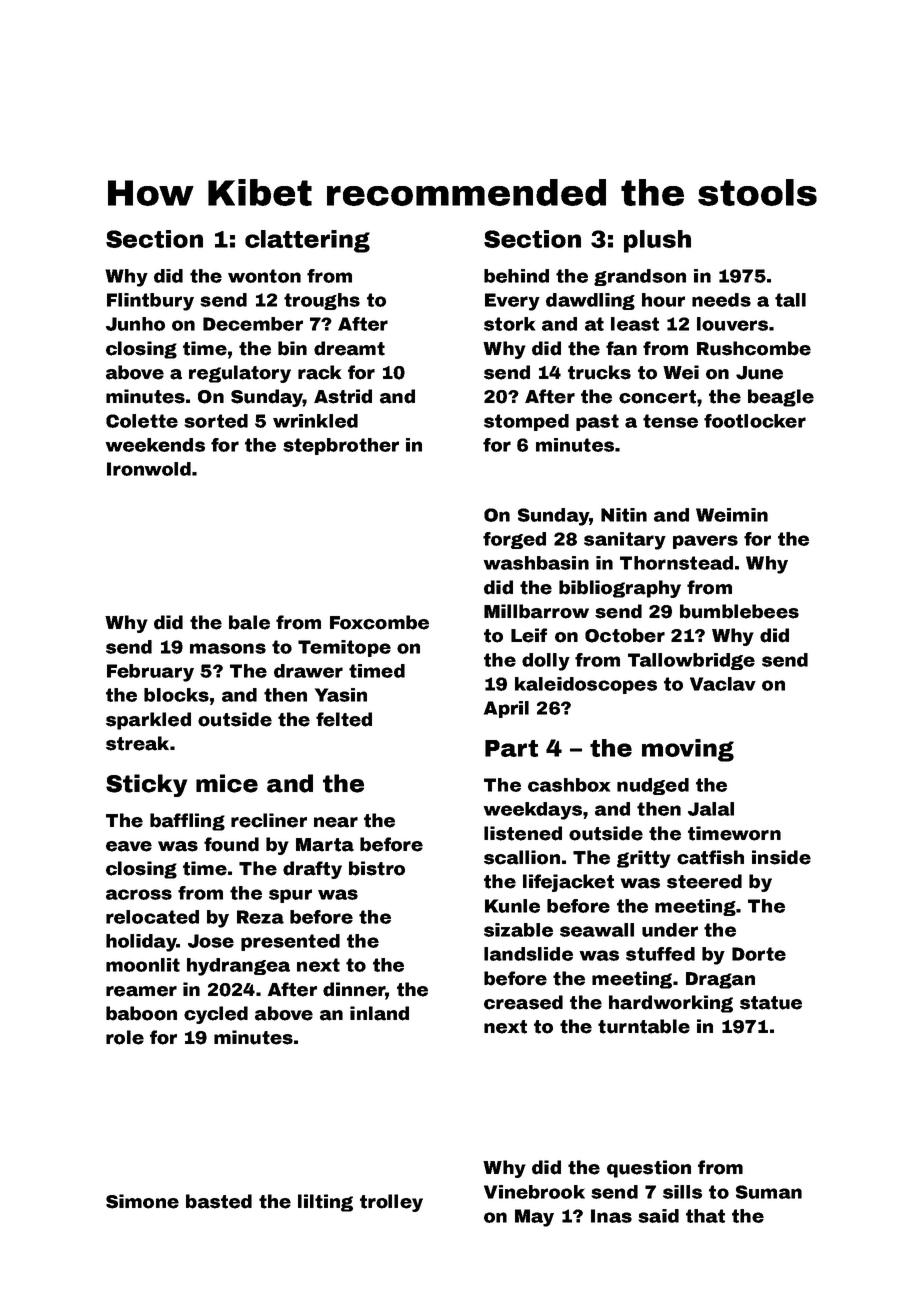 The image size is (924, 1311). I want to click on plush, so click(657, 241).
